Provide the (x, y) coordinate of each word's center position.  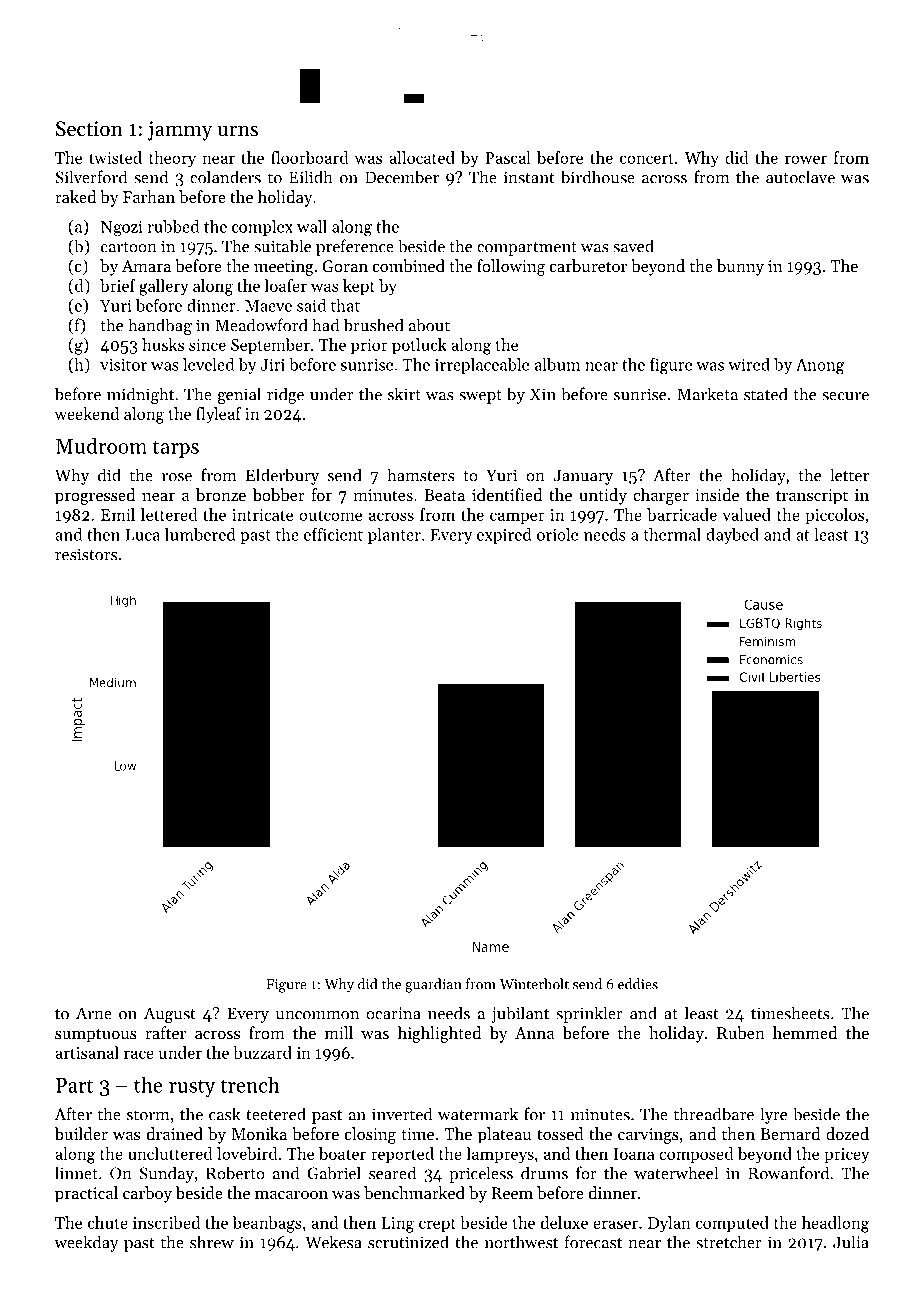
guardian (433, 985)
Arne (94, 1013)
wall (312, 226)
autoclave (800, 177)
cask (224, 1114)
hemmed (805, 1032)
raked (75, 196)
